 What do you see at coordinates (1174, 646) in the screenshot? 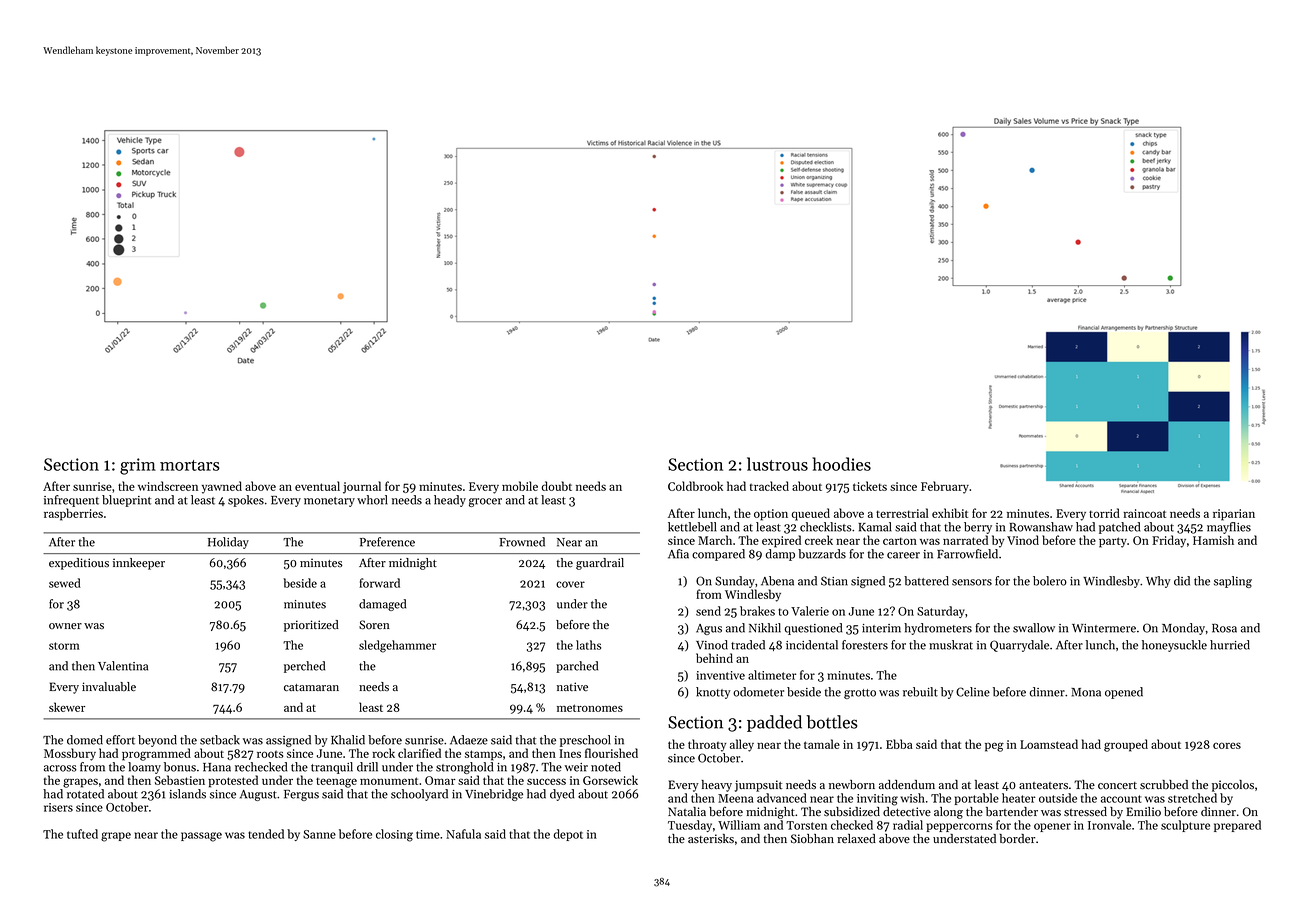
I see `honeysuckle` at bounding box center [1174, 646].
